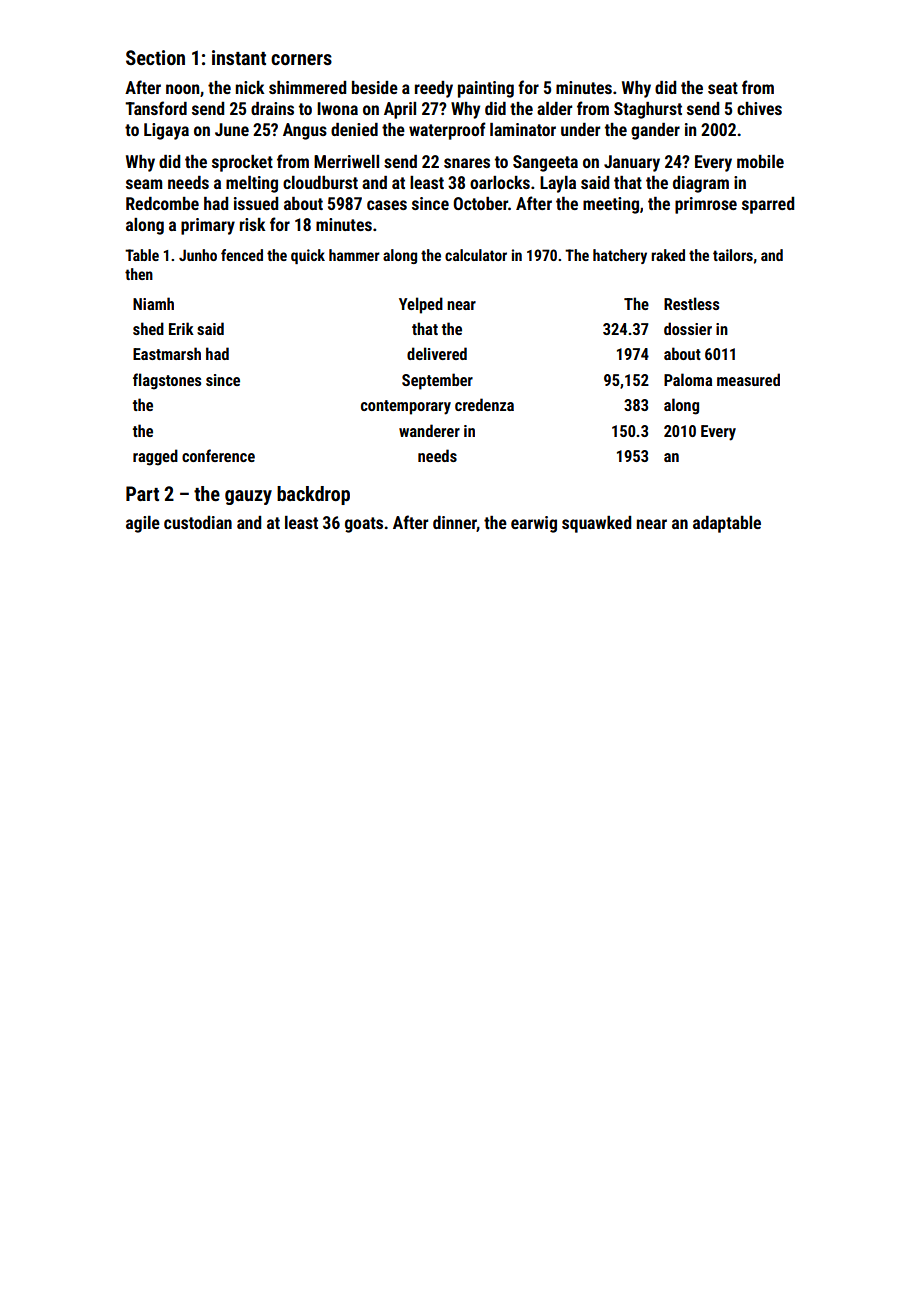 The image size is (924, 1314). I want to click on seat, so click(723, 88).
